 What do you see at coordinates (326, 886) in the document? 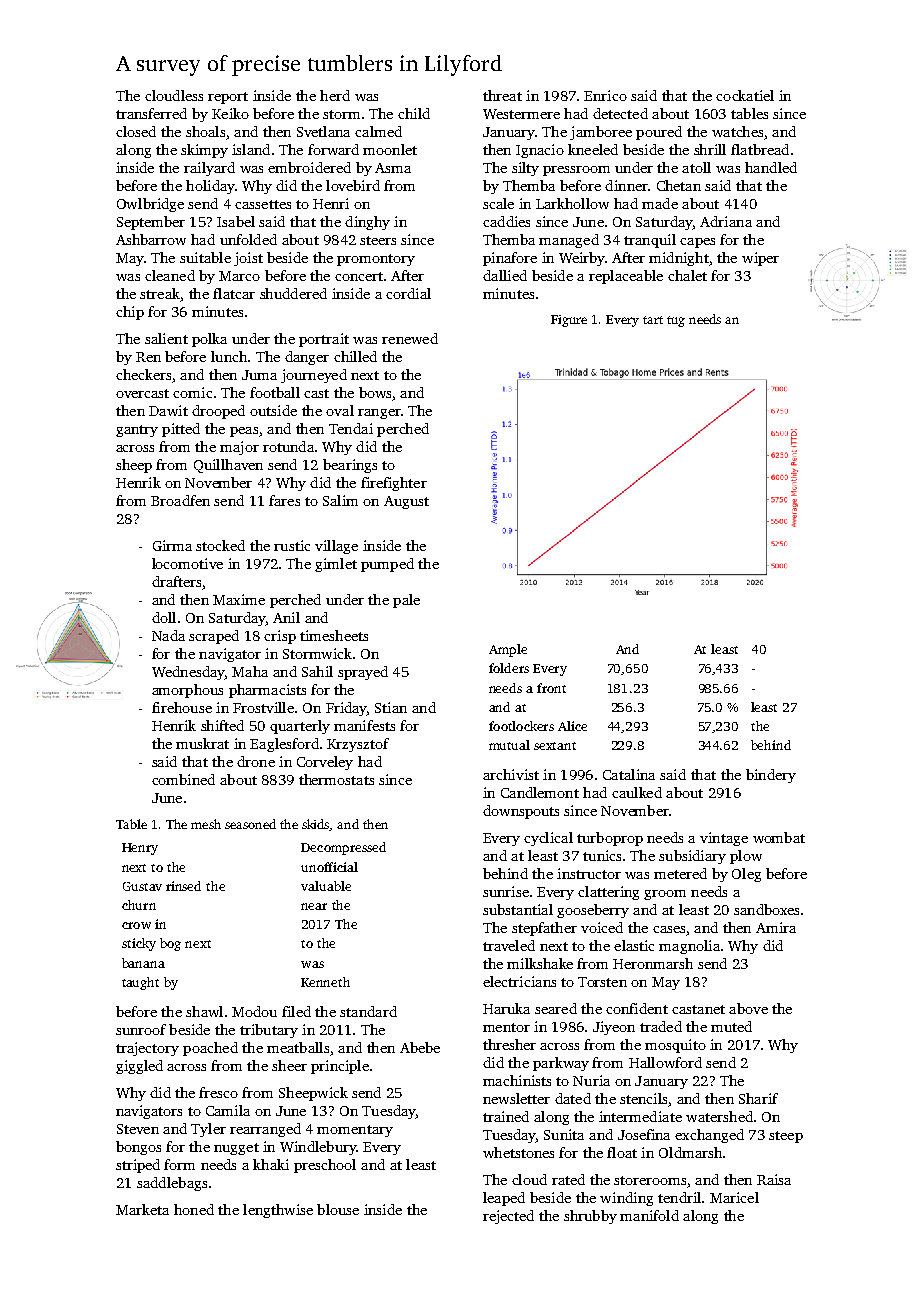
I see `valuable` at bounding box center [326, 886].
